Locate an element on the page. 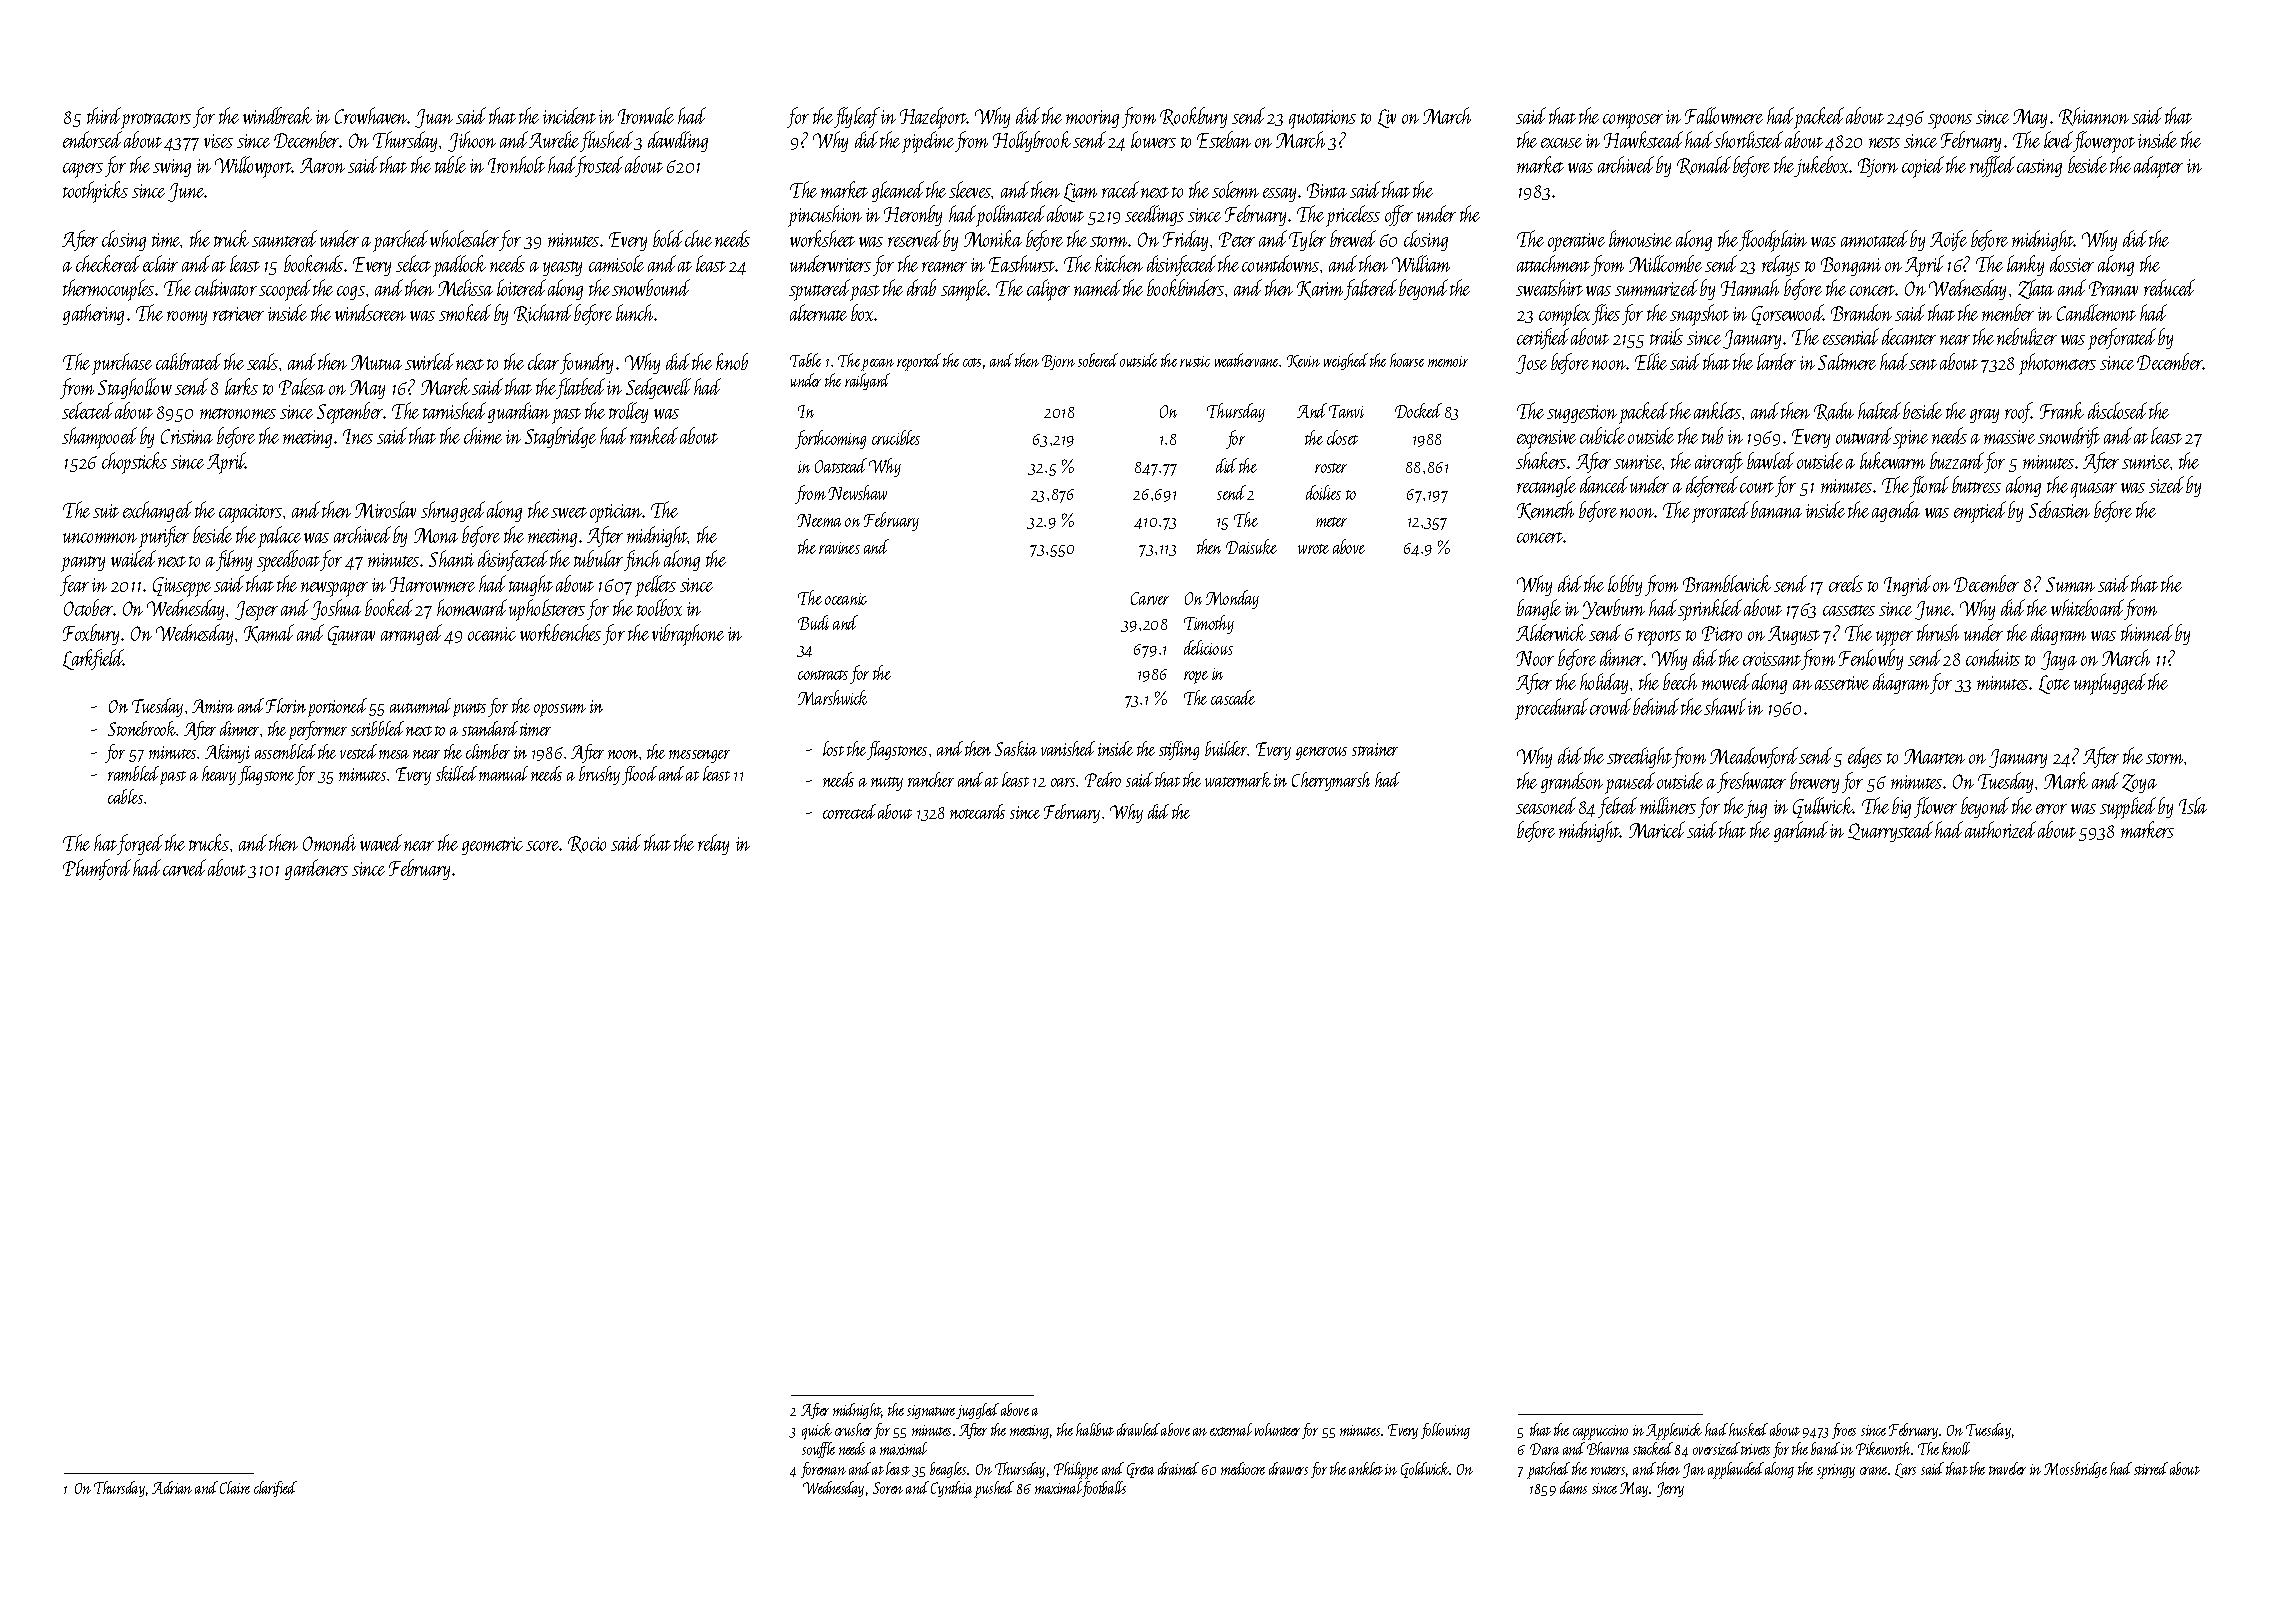  Bongani is located at coordinates (1851, 266).
